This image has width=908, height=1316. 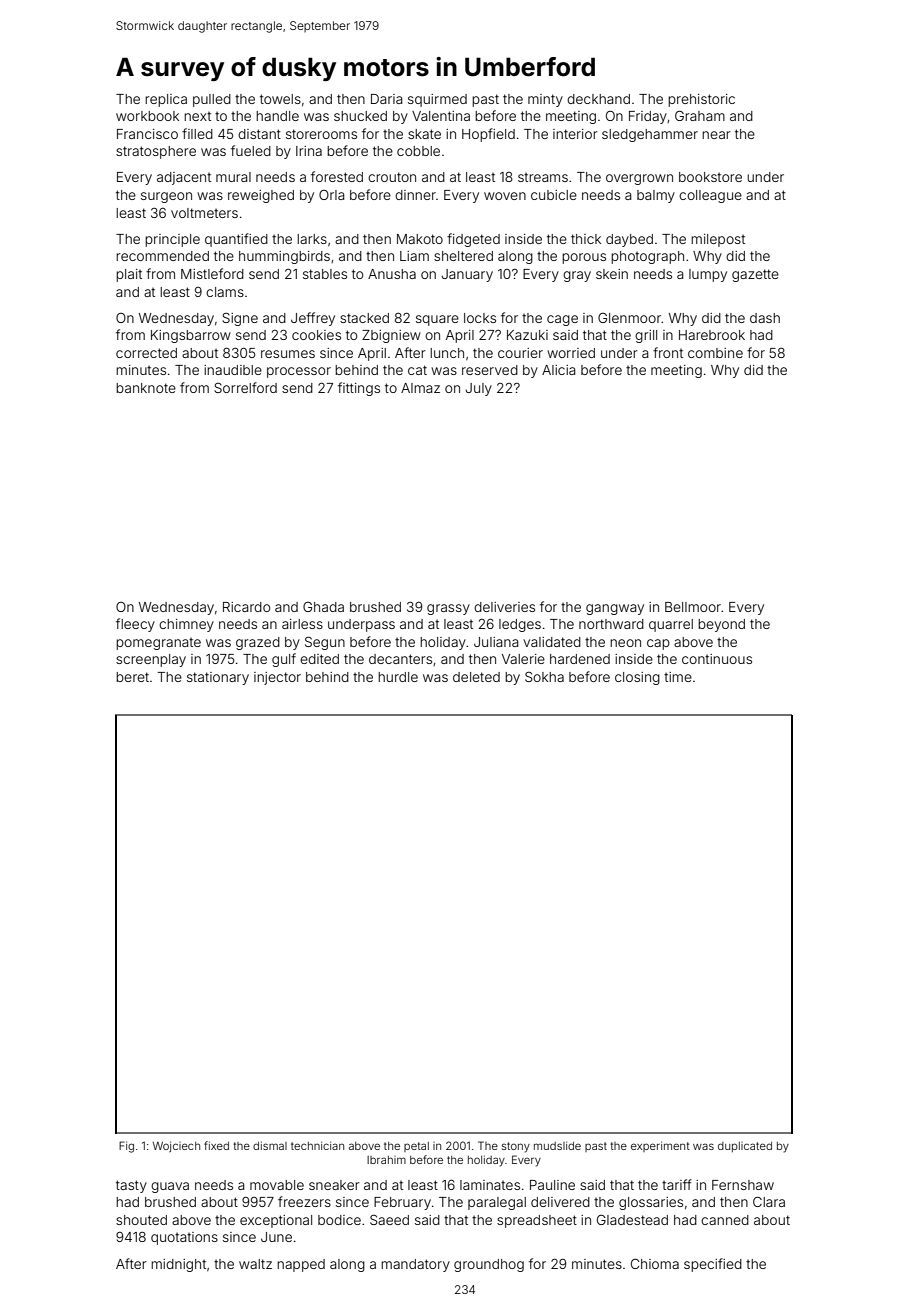 What do you see at coordinates (258, 643) in the image?
I see `grazed` at bounding box center [258, 643].
